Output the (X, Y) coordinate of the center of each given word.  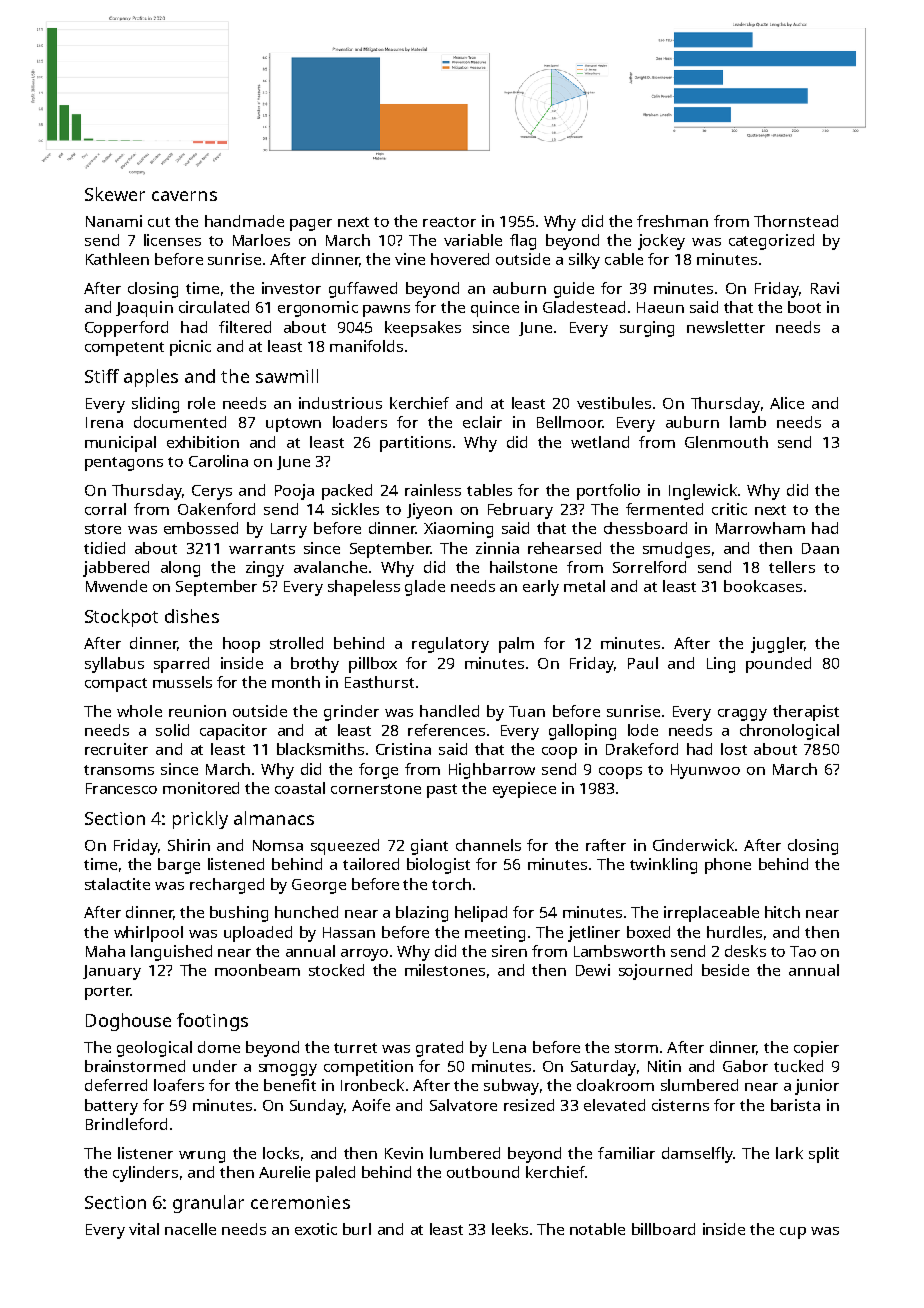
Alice (787, 403)
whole (139, 711)
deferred (116, 1085)
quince (495, 309)
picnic (190, 348)
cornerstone (376, 789)
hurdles (734, 932)
